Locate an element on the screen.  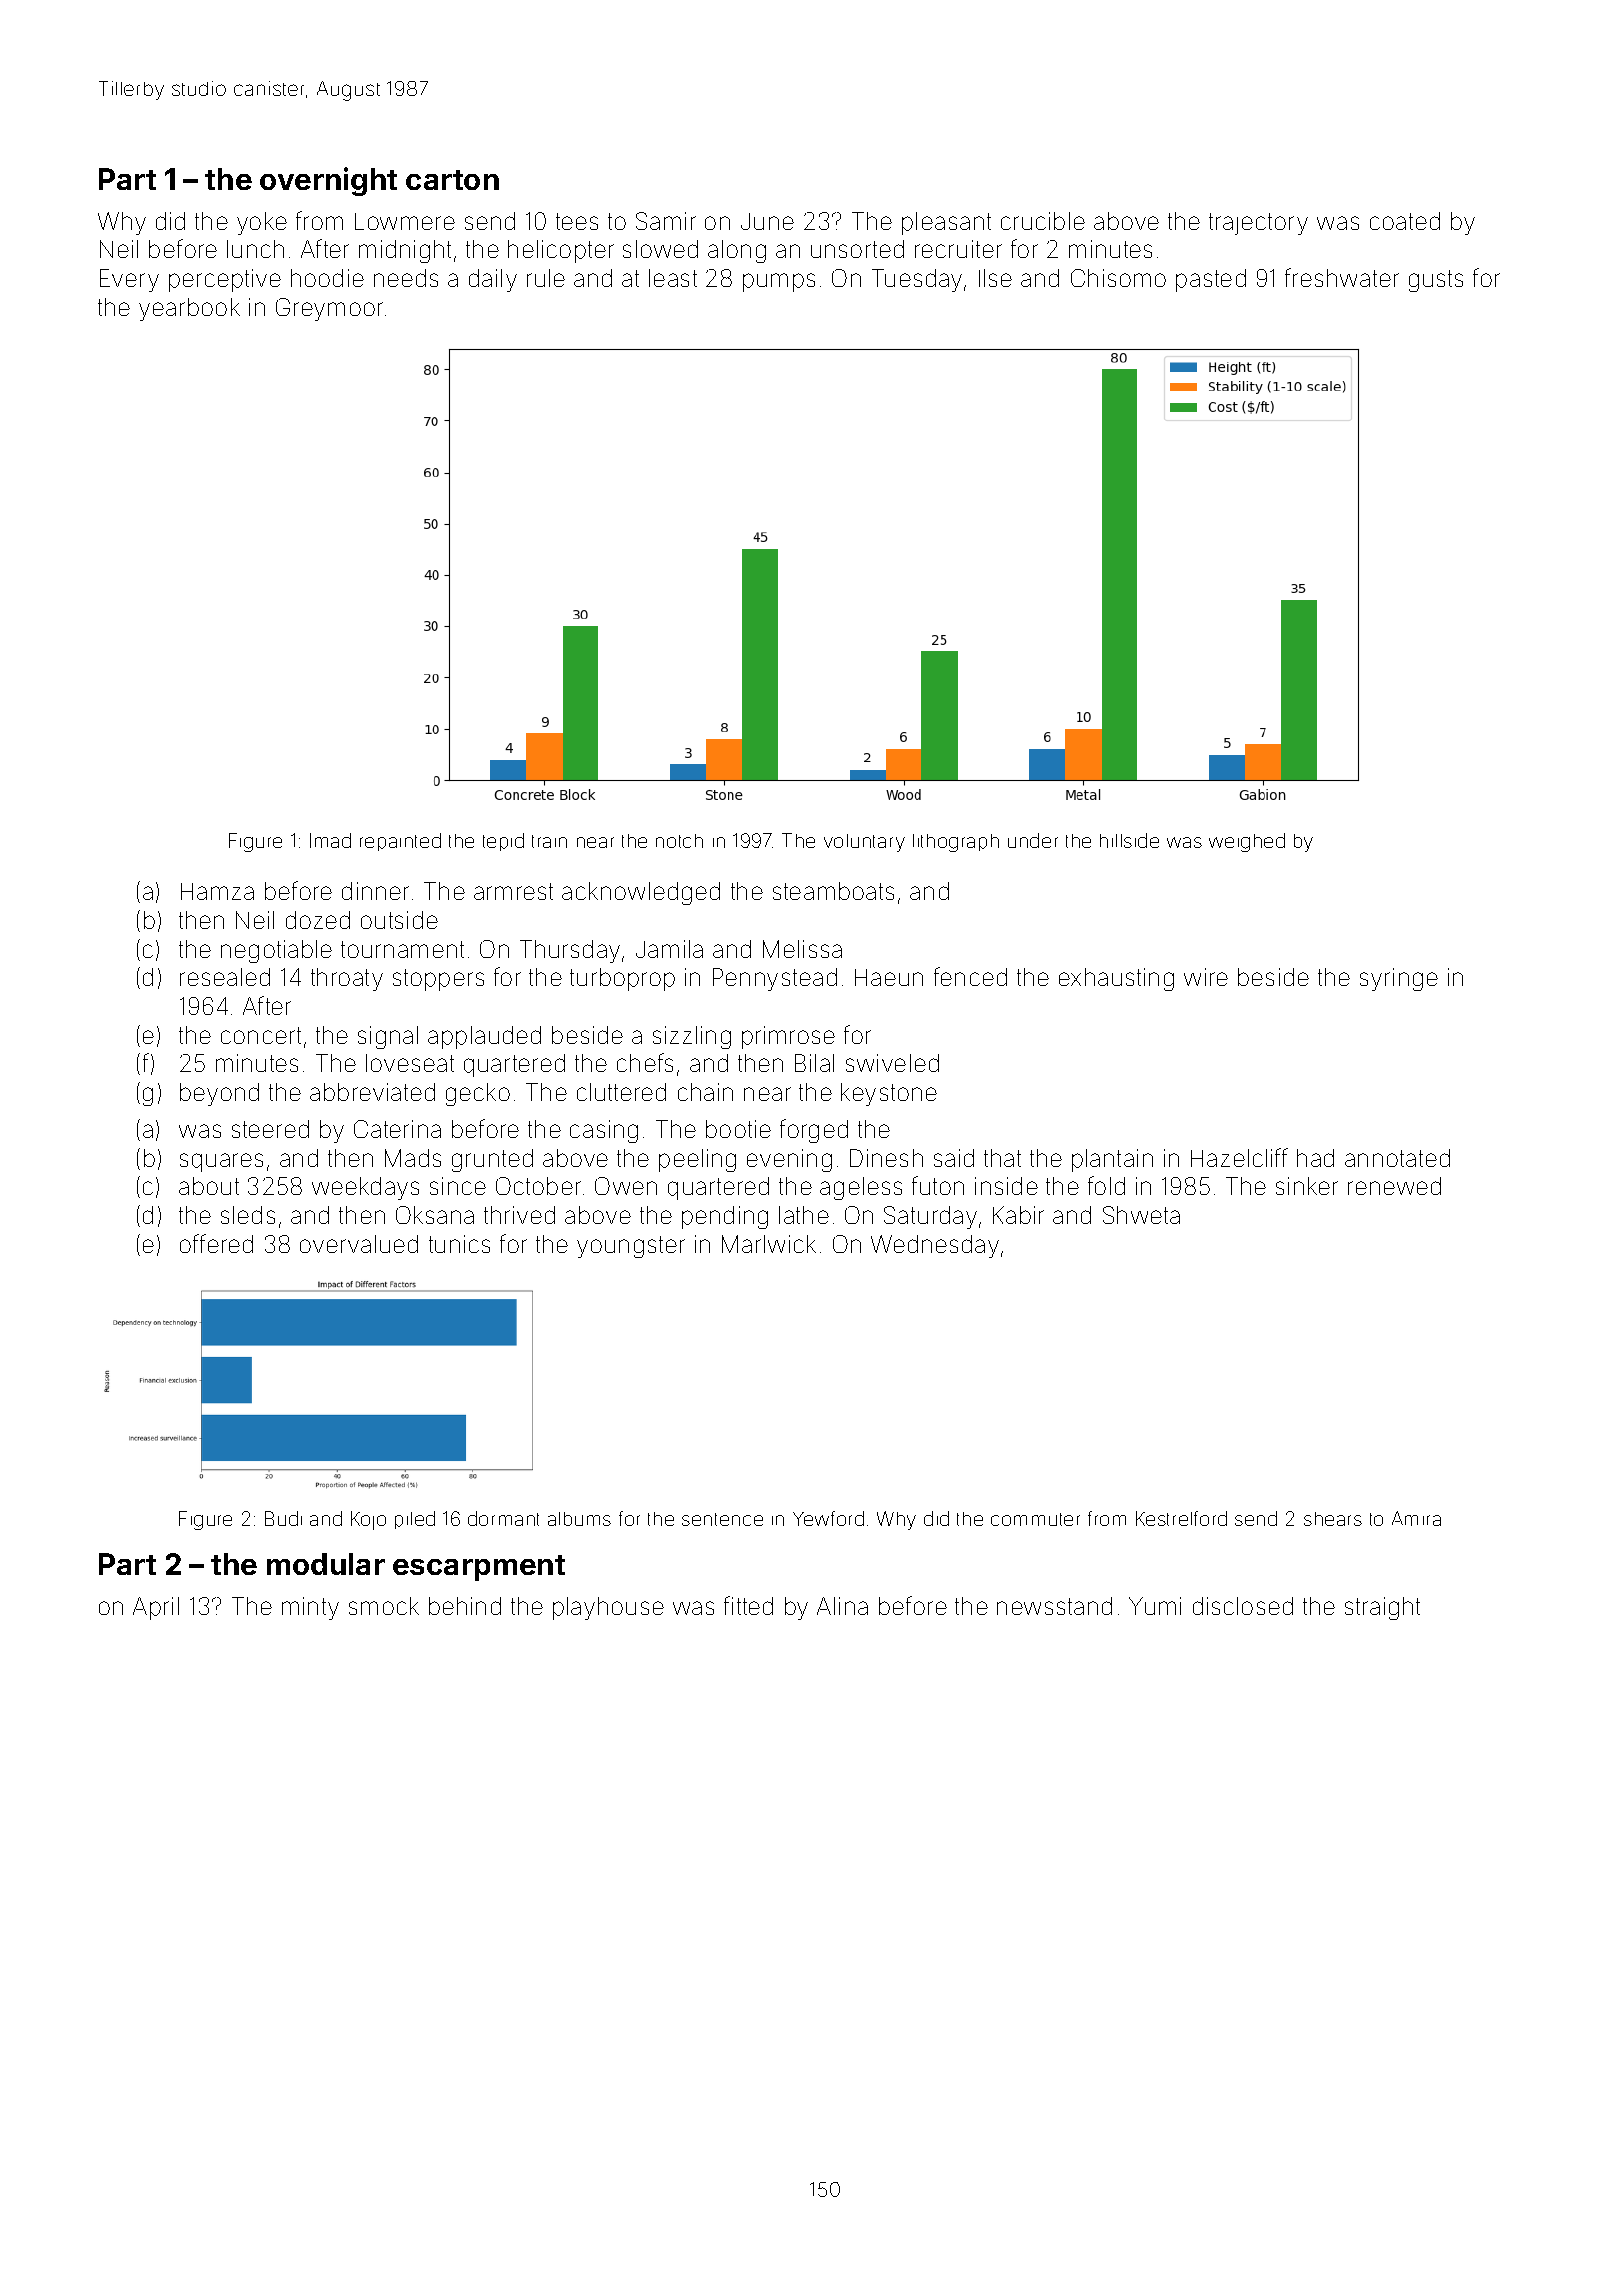
Yewford is located at coordinates (828, 1518).
